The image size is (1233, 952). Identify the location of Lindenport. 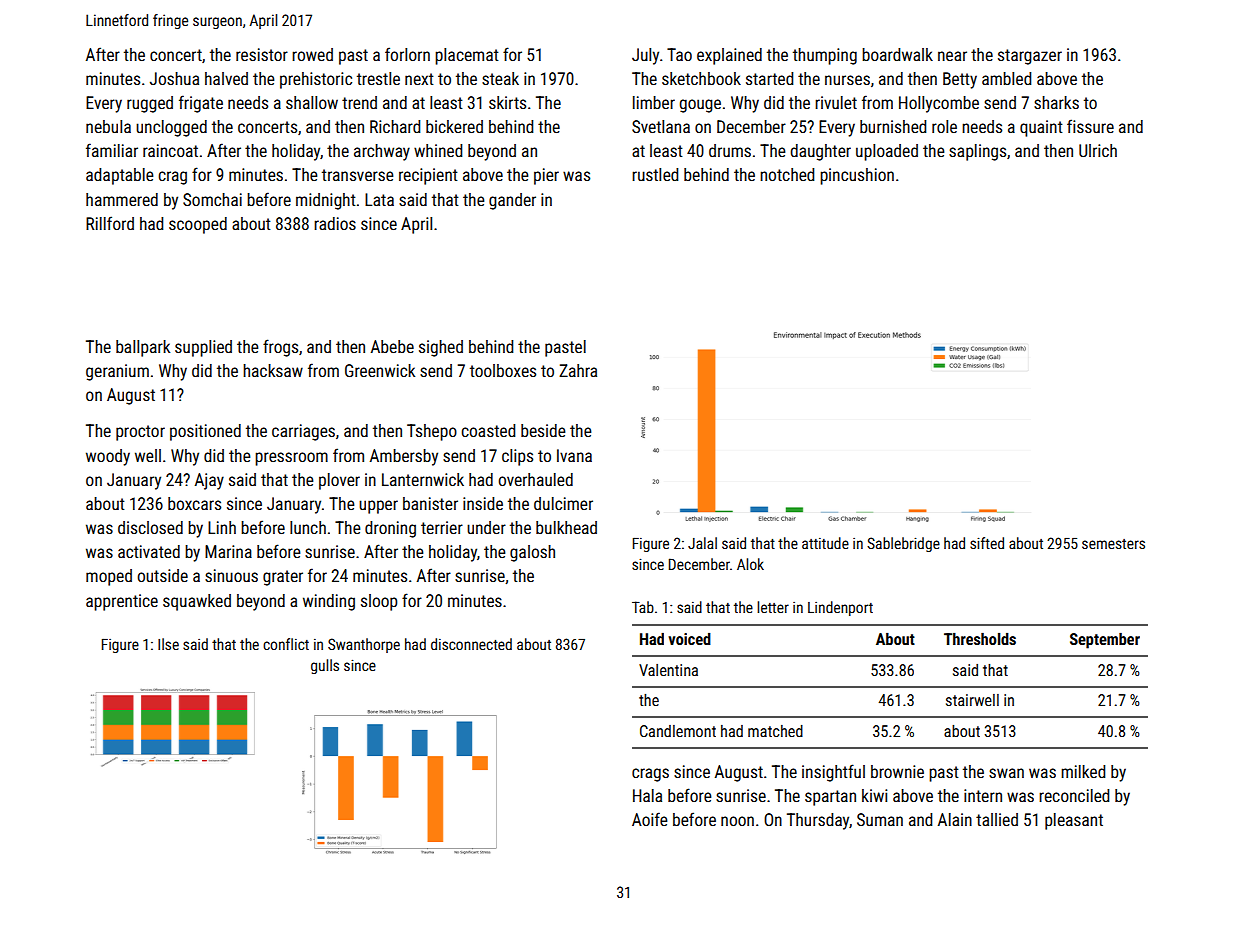
(840, 608).
